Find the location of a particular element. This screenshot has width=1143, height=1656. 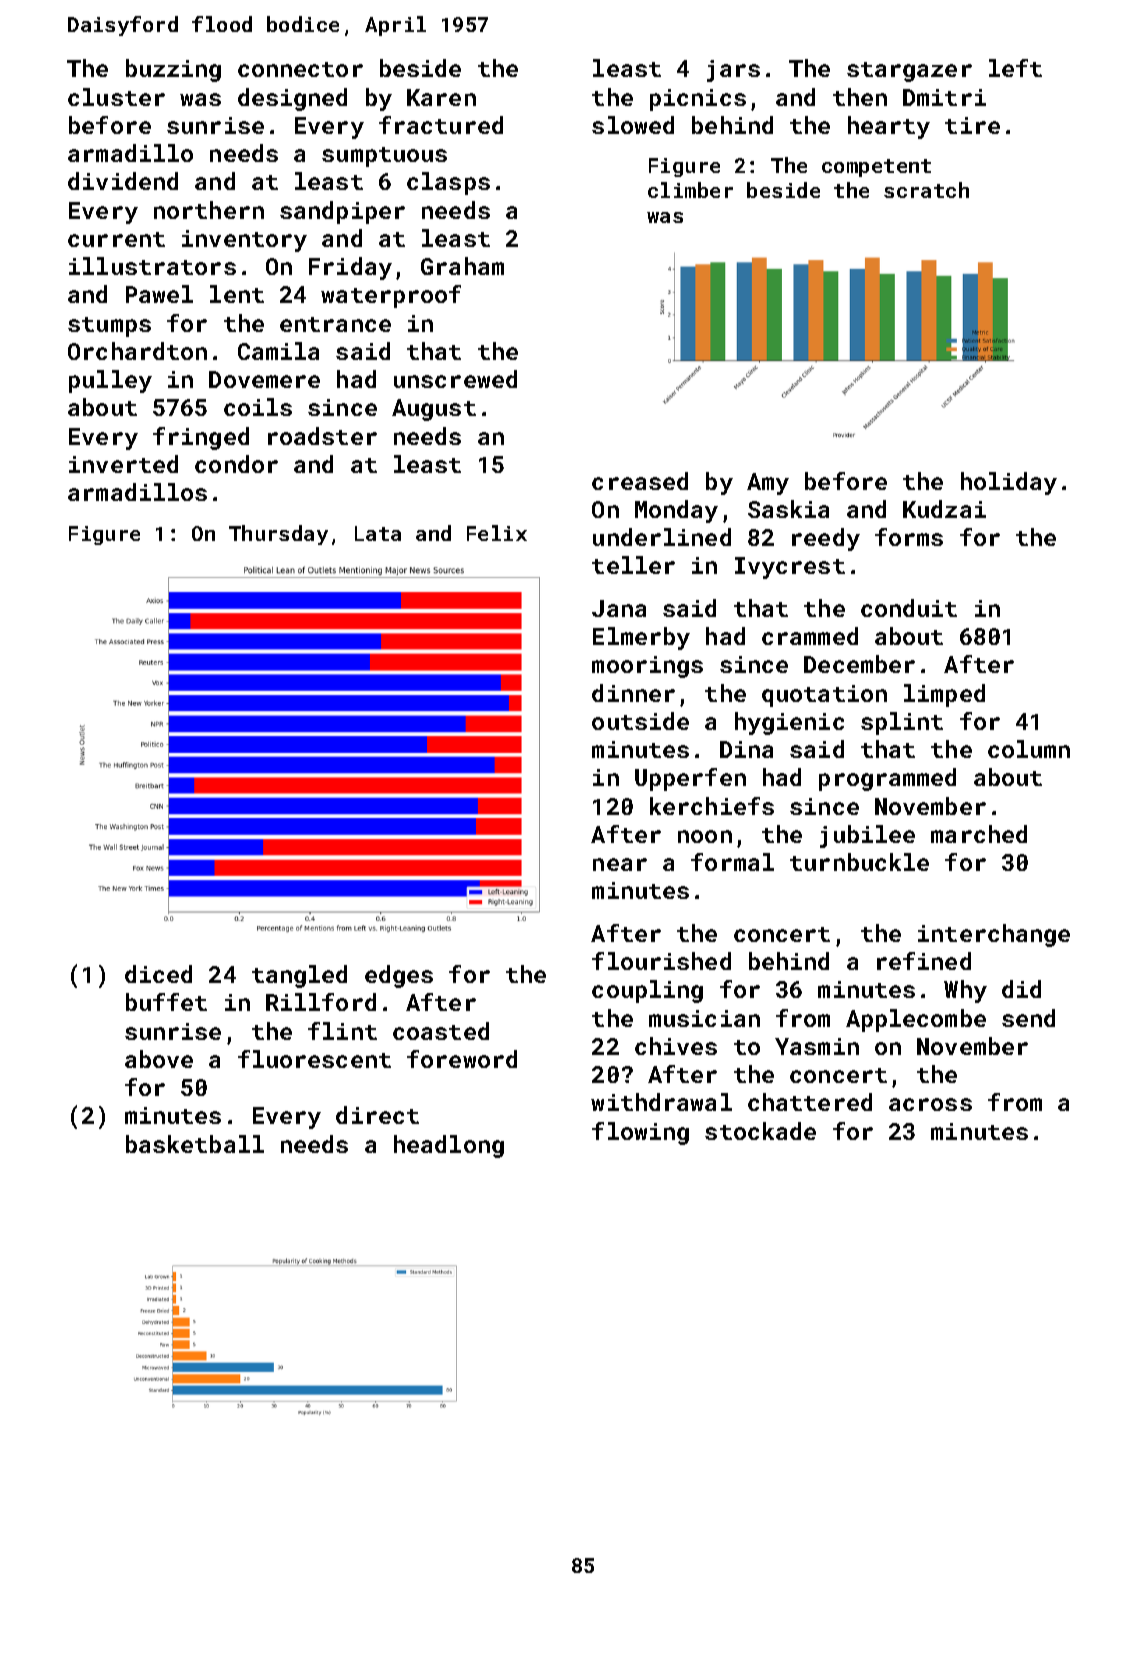

tangled is located at coordinates (299, 976).
